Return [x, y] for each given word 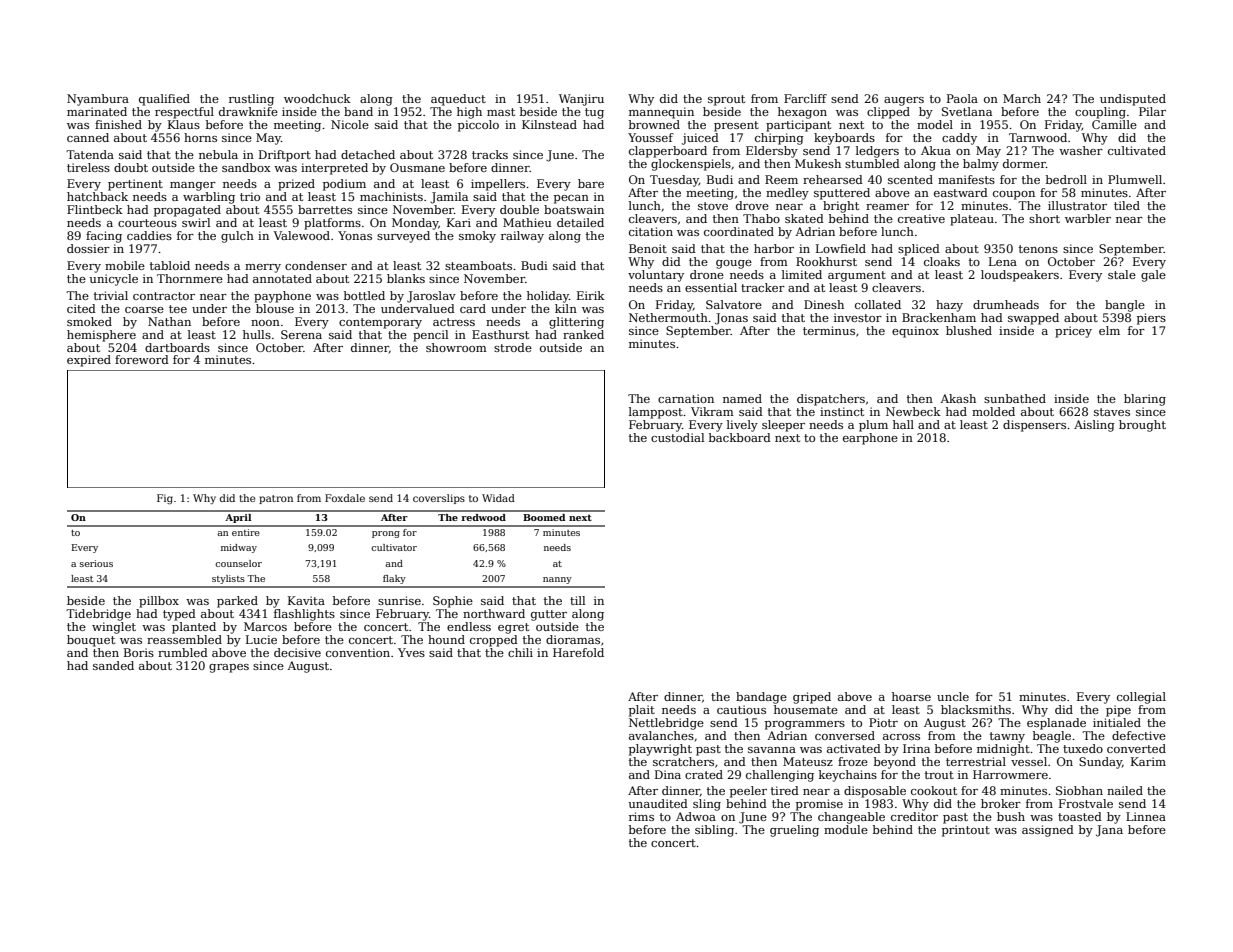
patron [276, 499]
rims [641, 816]
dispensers [1034, 426]
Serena [301, 334]
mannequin [661, 113]
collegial [1141, 698]
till [577, 600]
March [1022, 98]
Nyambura [98, 100]
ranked [583, 334]
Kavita [306, 600]
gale [1153, 276]
